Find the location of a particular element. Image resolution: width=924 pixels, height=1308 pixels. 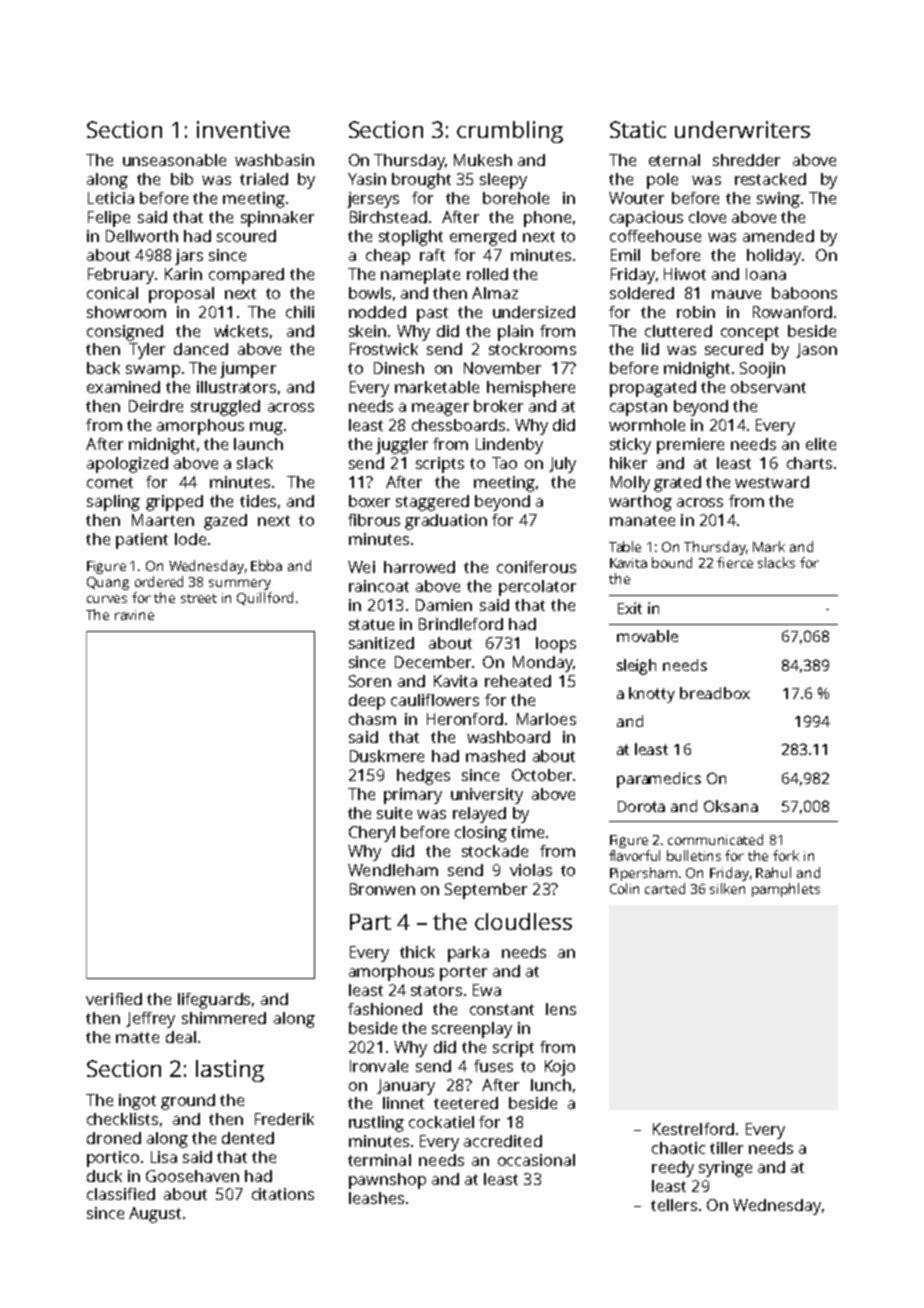

ravine is located at coordinates (134, 615).
